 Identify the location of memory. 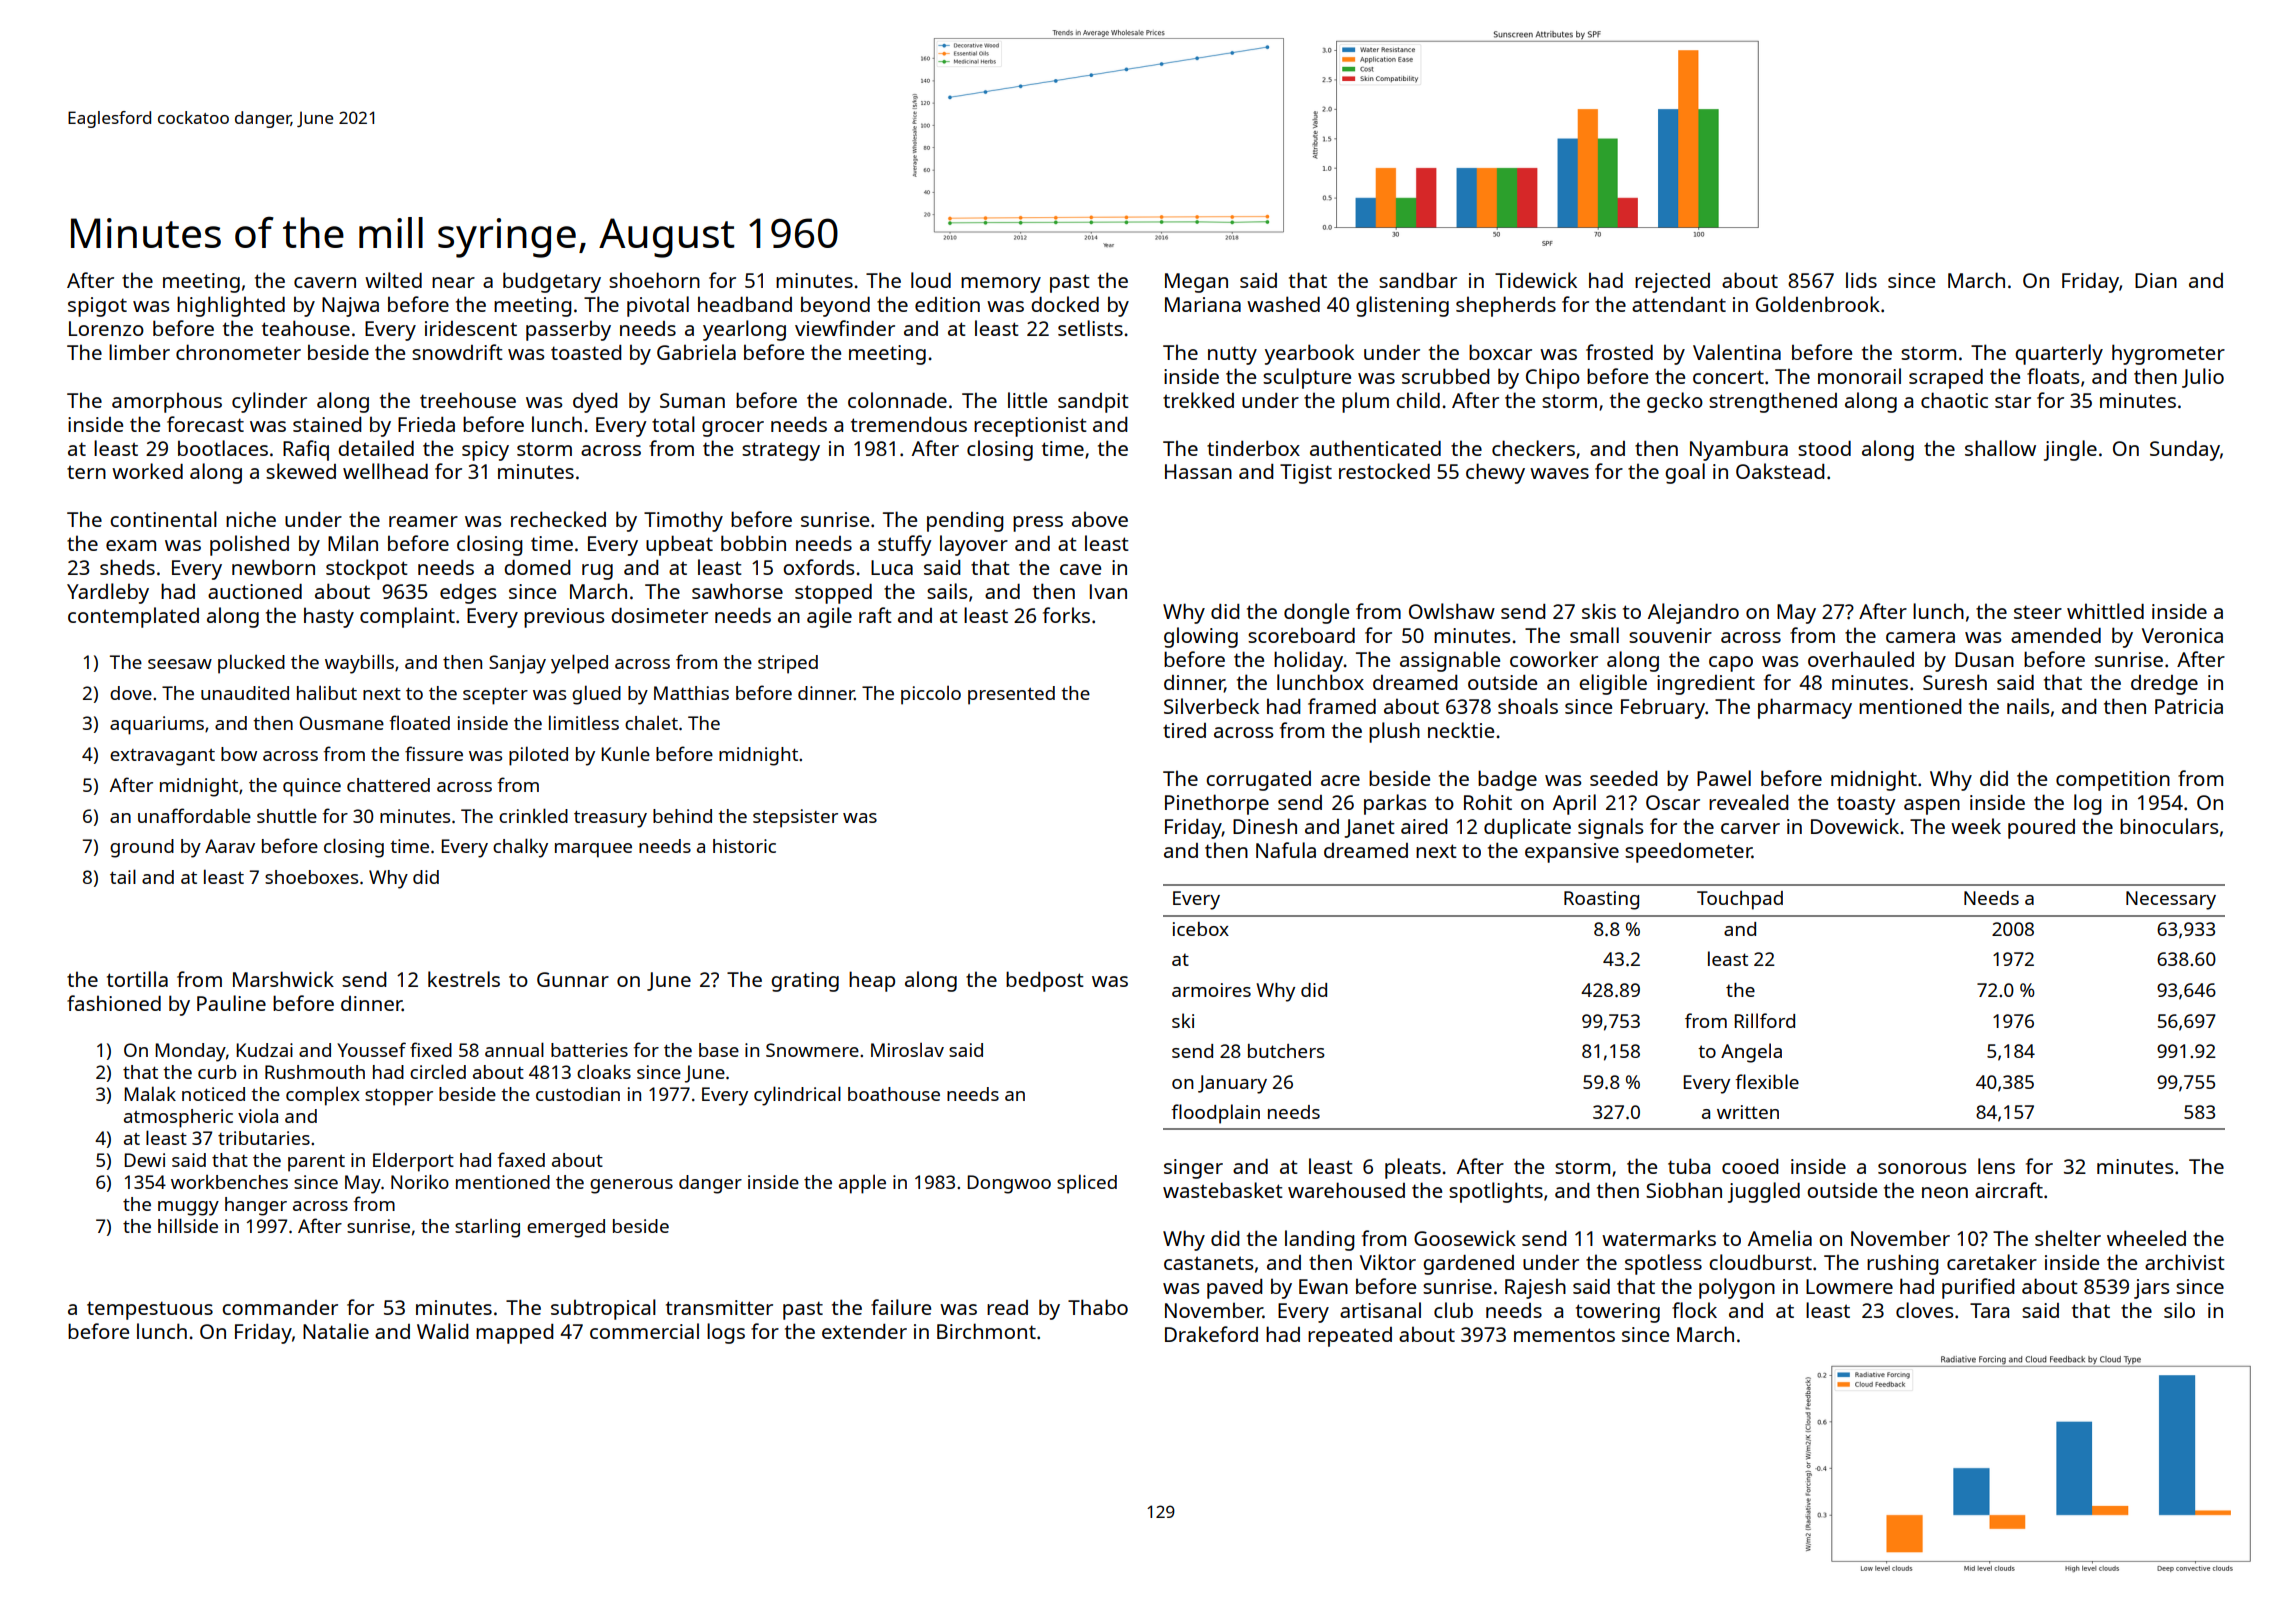
(1001, 285).
